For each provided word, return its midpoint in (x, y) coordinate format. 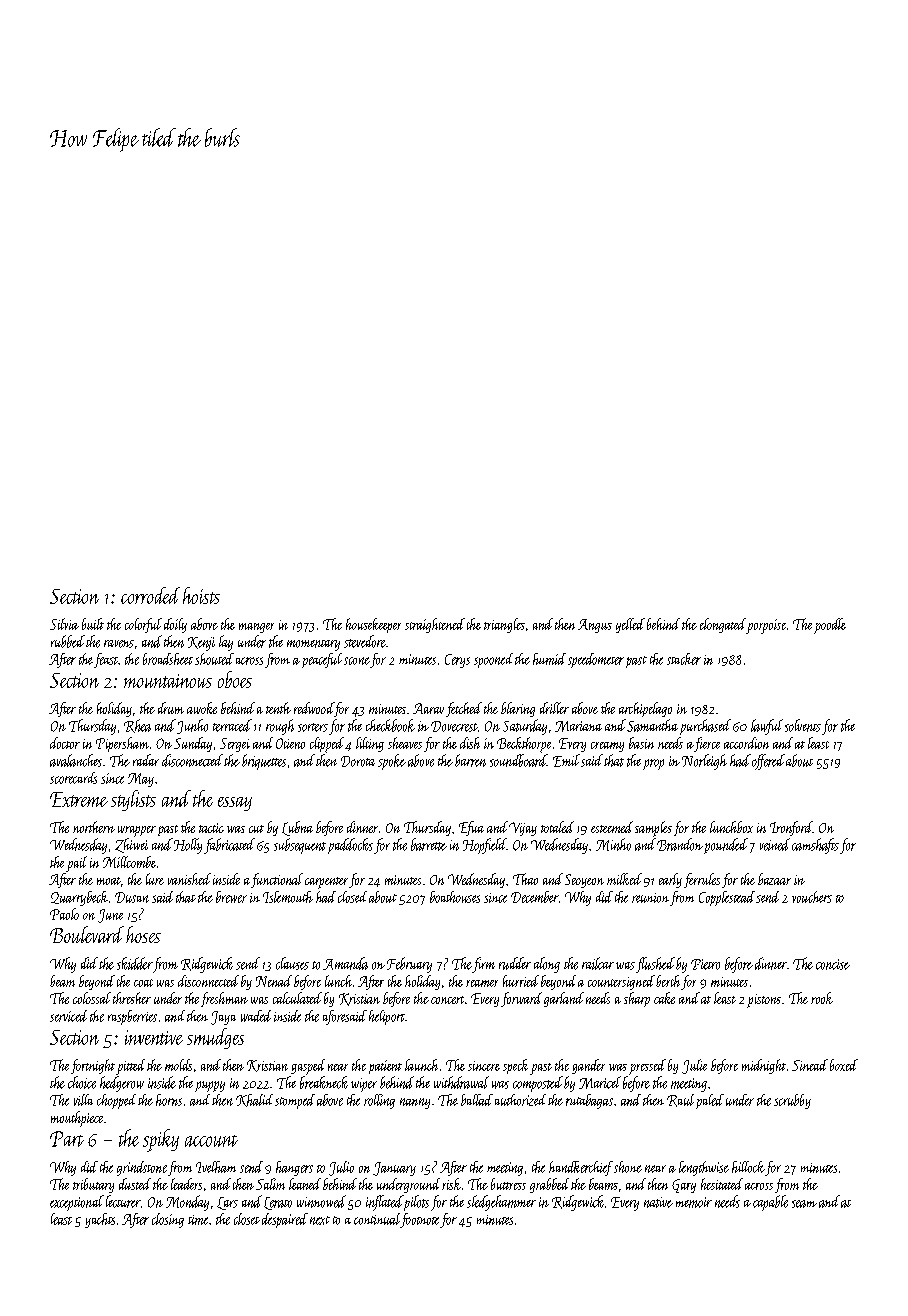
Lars (227, 1203)
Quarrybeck (79, 898)
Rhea (137, 726)
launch (421, 1065)
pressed (647, 1067)
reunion (650, 898)
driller (554, 708)
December (535, 897)
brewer (231, 897)
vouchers (812, 897)
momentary (313, 645)
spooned (493, 660)
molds (178, 1065)
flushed (655, 965)
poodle (830, 626)
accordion (746, 743)
